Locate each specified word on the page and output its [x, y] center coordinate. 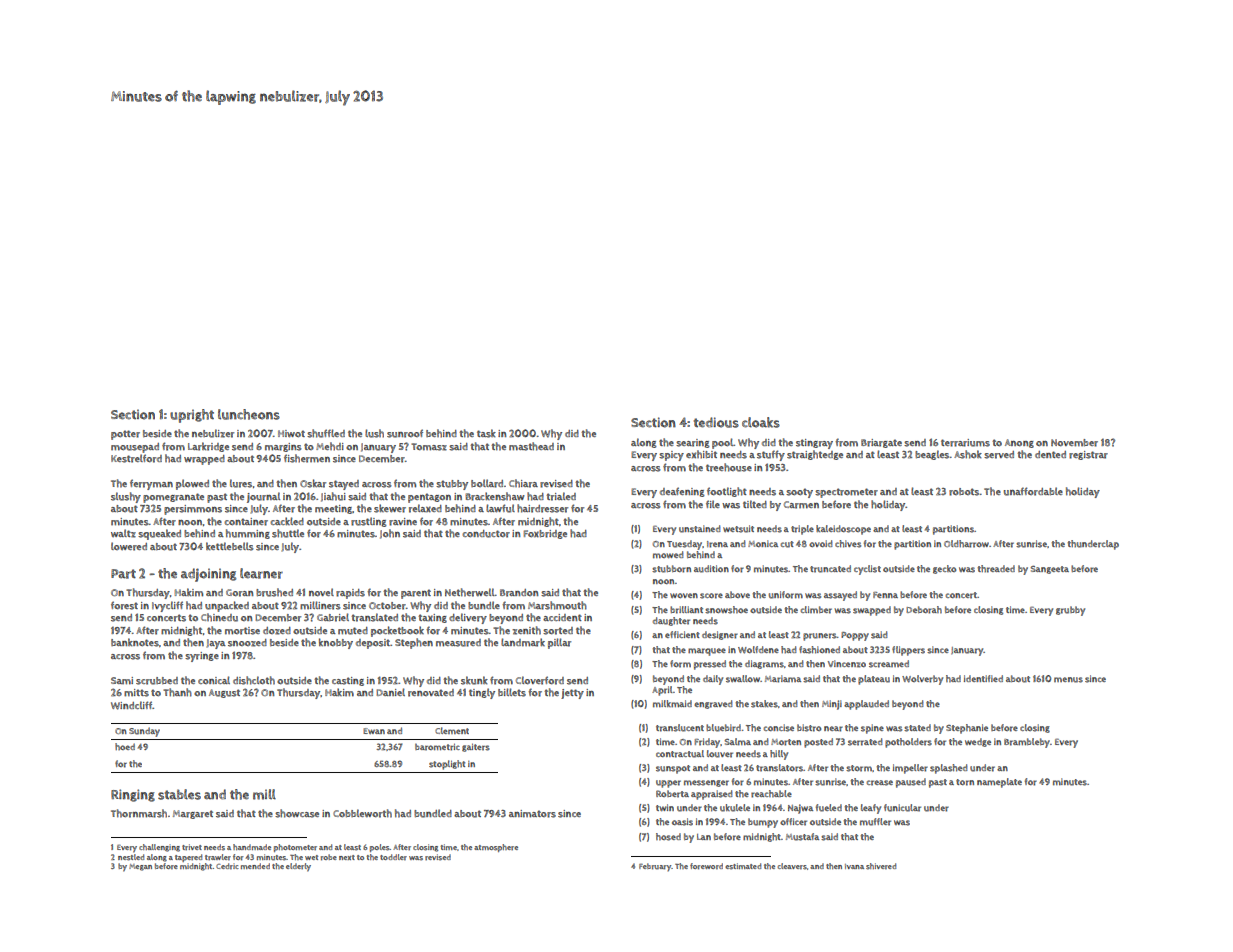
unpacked [227, 606]
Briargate [881, 443]
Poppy [855, 636]
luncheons [249, 414]
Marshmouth [557, 605]
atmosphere [496, 848]
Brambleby [1027, 743]
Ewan [374, 731]
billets [512, 692]
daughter [671, 621]
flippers [908, 651]
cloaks [761, 422]
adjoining [208, 575]
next [347, 857]
